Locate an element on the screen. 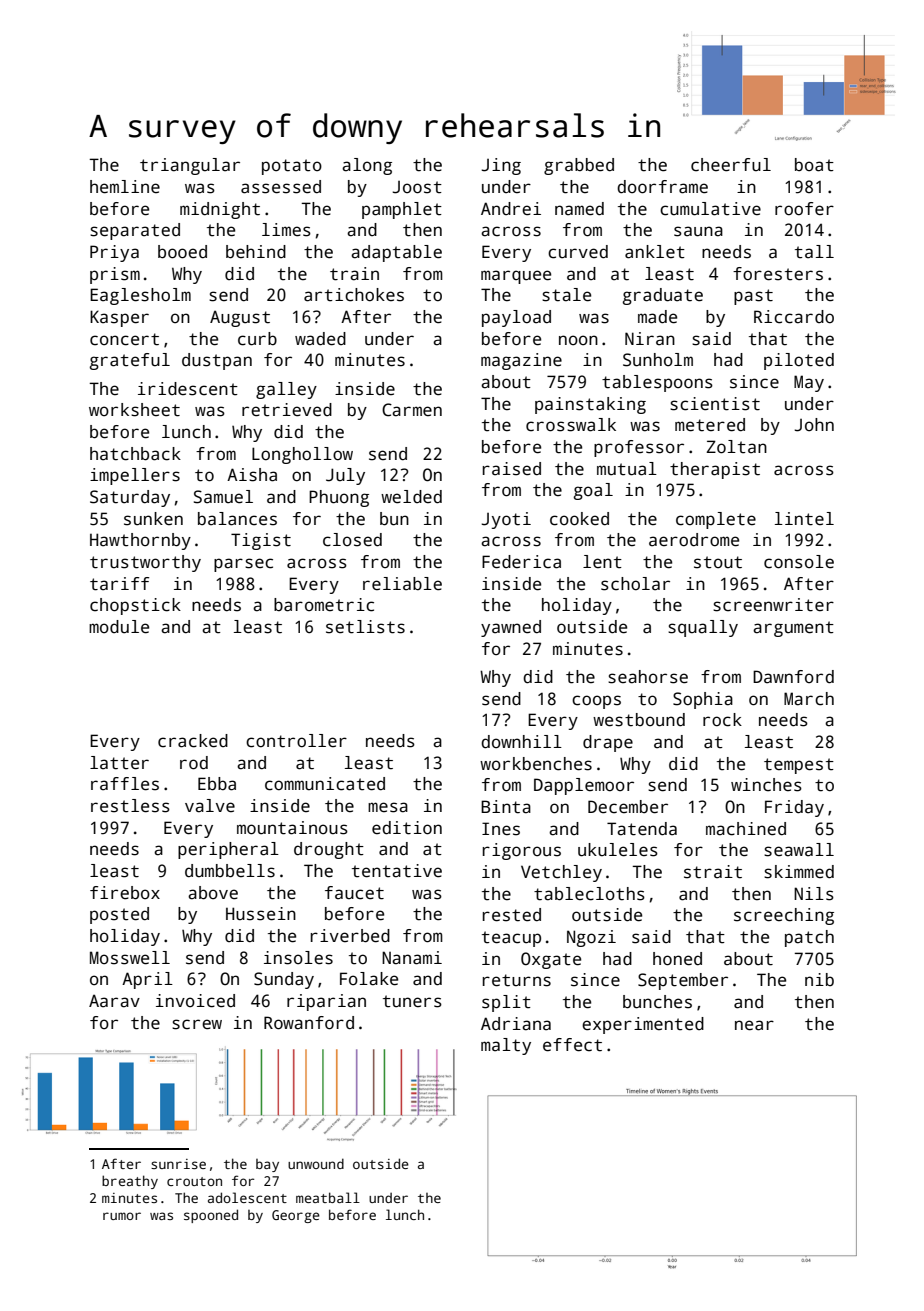 This screenshot has height=1311, width=924. mesa is located at coordinates (388, 807).
